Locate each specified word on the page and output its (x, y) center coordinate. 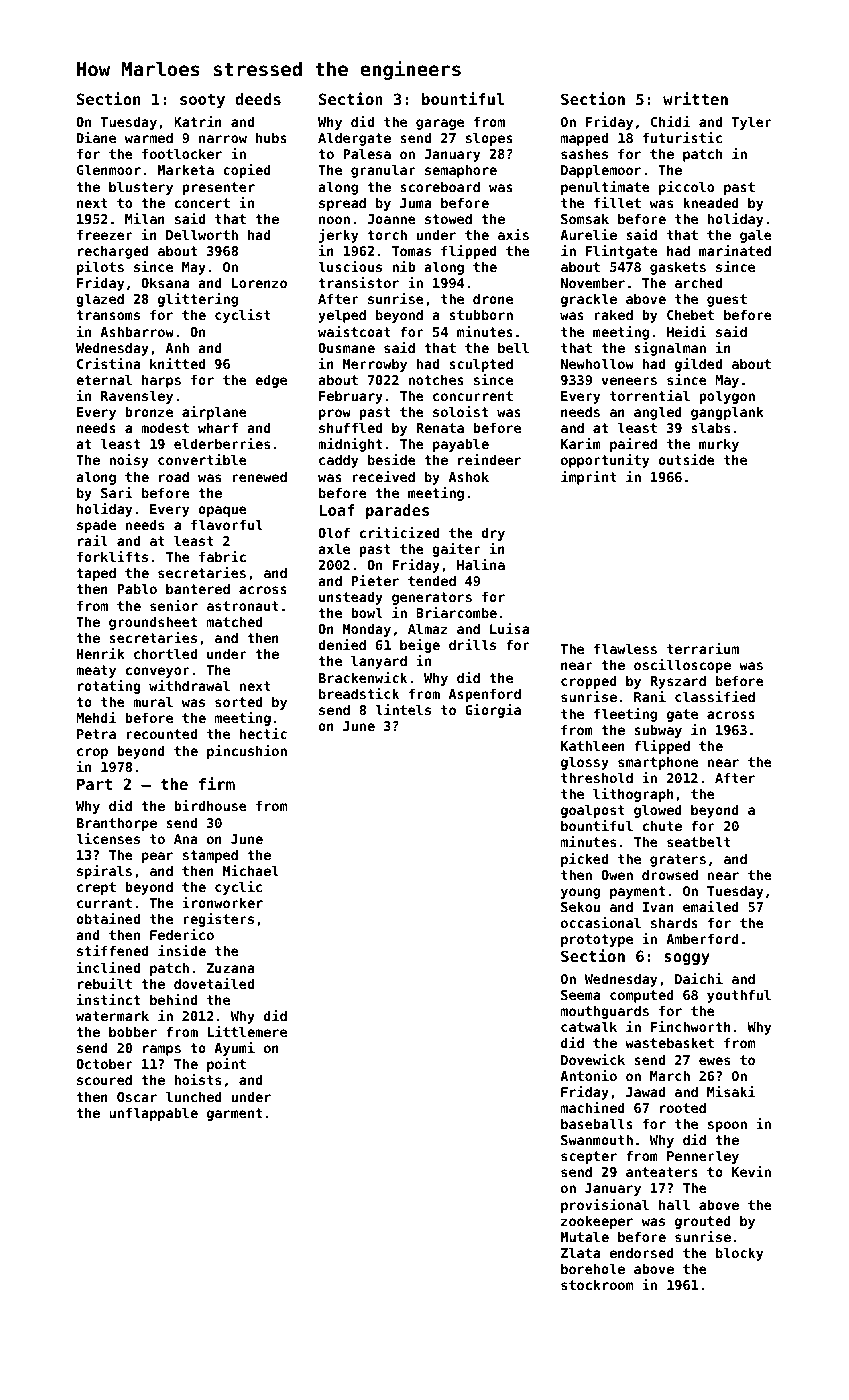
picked (584, 860)
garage (440, 124)
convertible (202, 459)
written (695, 98)
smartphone (658, 763)
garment (234, 1114)
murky (719, 445)
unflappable (153, 1114)
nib (404, 266)
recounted (161, 733)
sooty (202, 101)
